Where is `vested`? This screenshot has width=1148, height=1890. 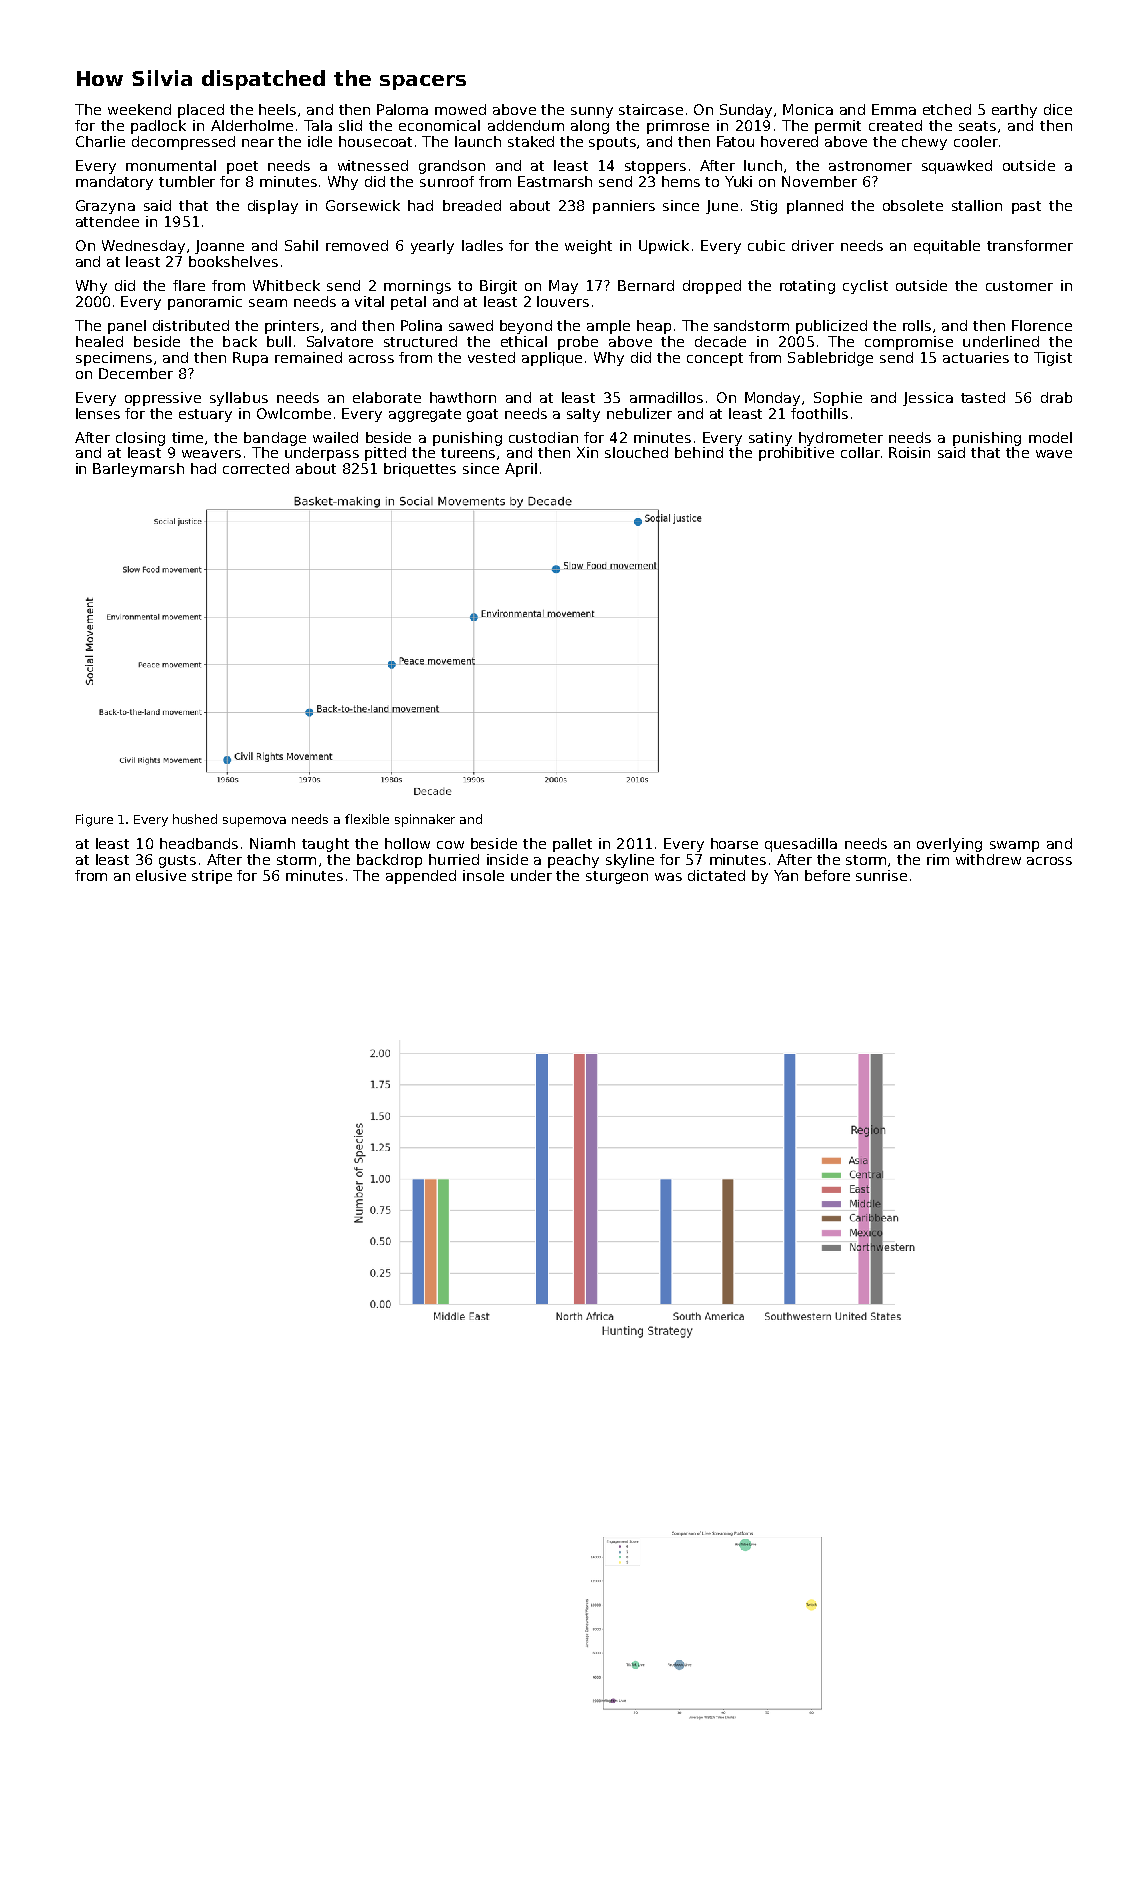 vested is located at coordinates (491, 357).
